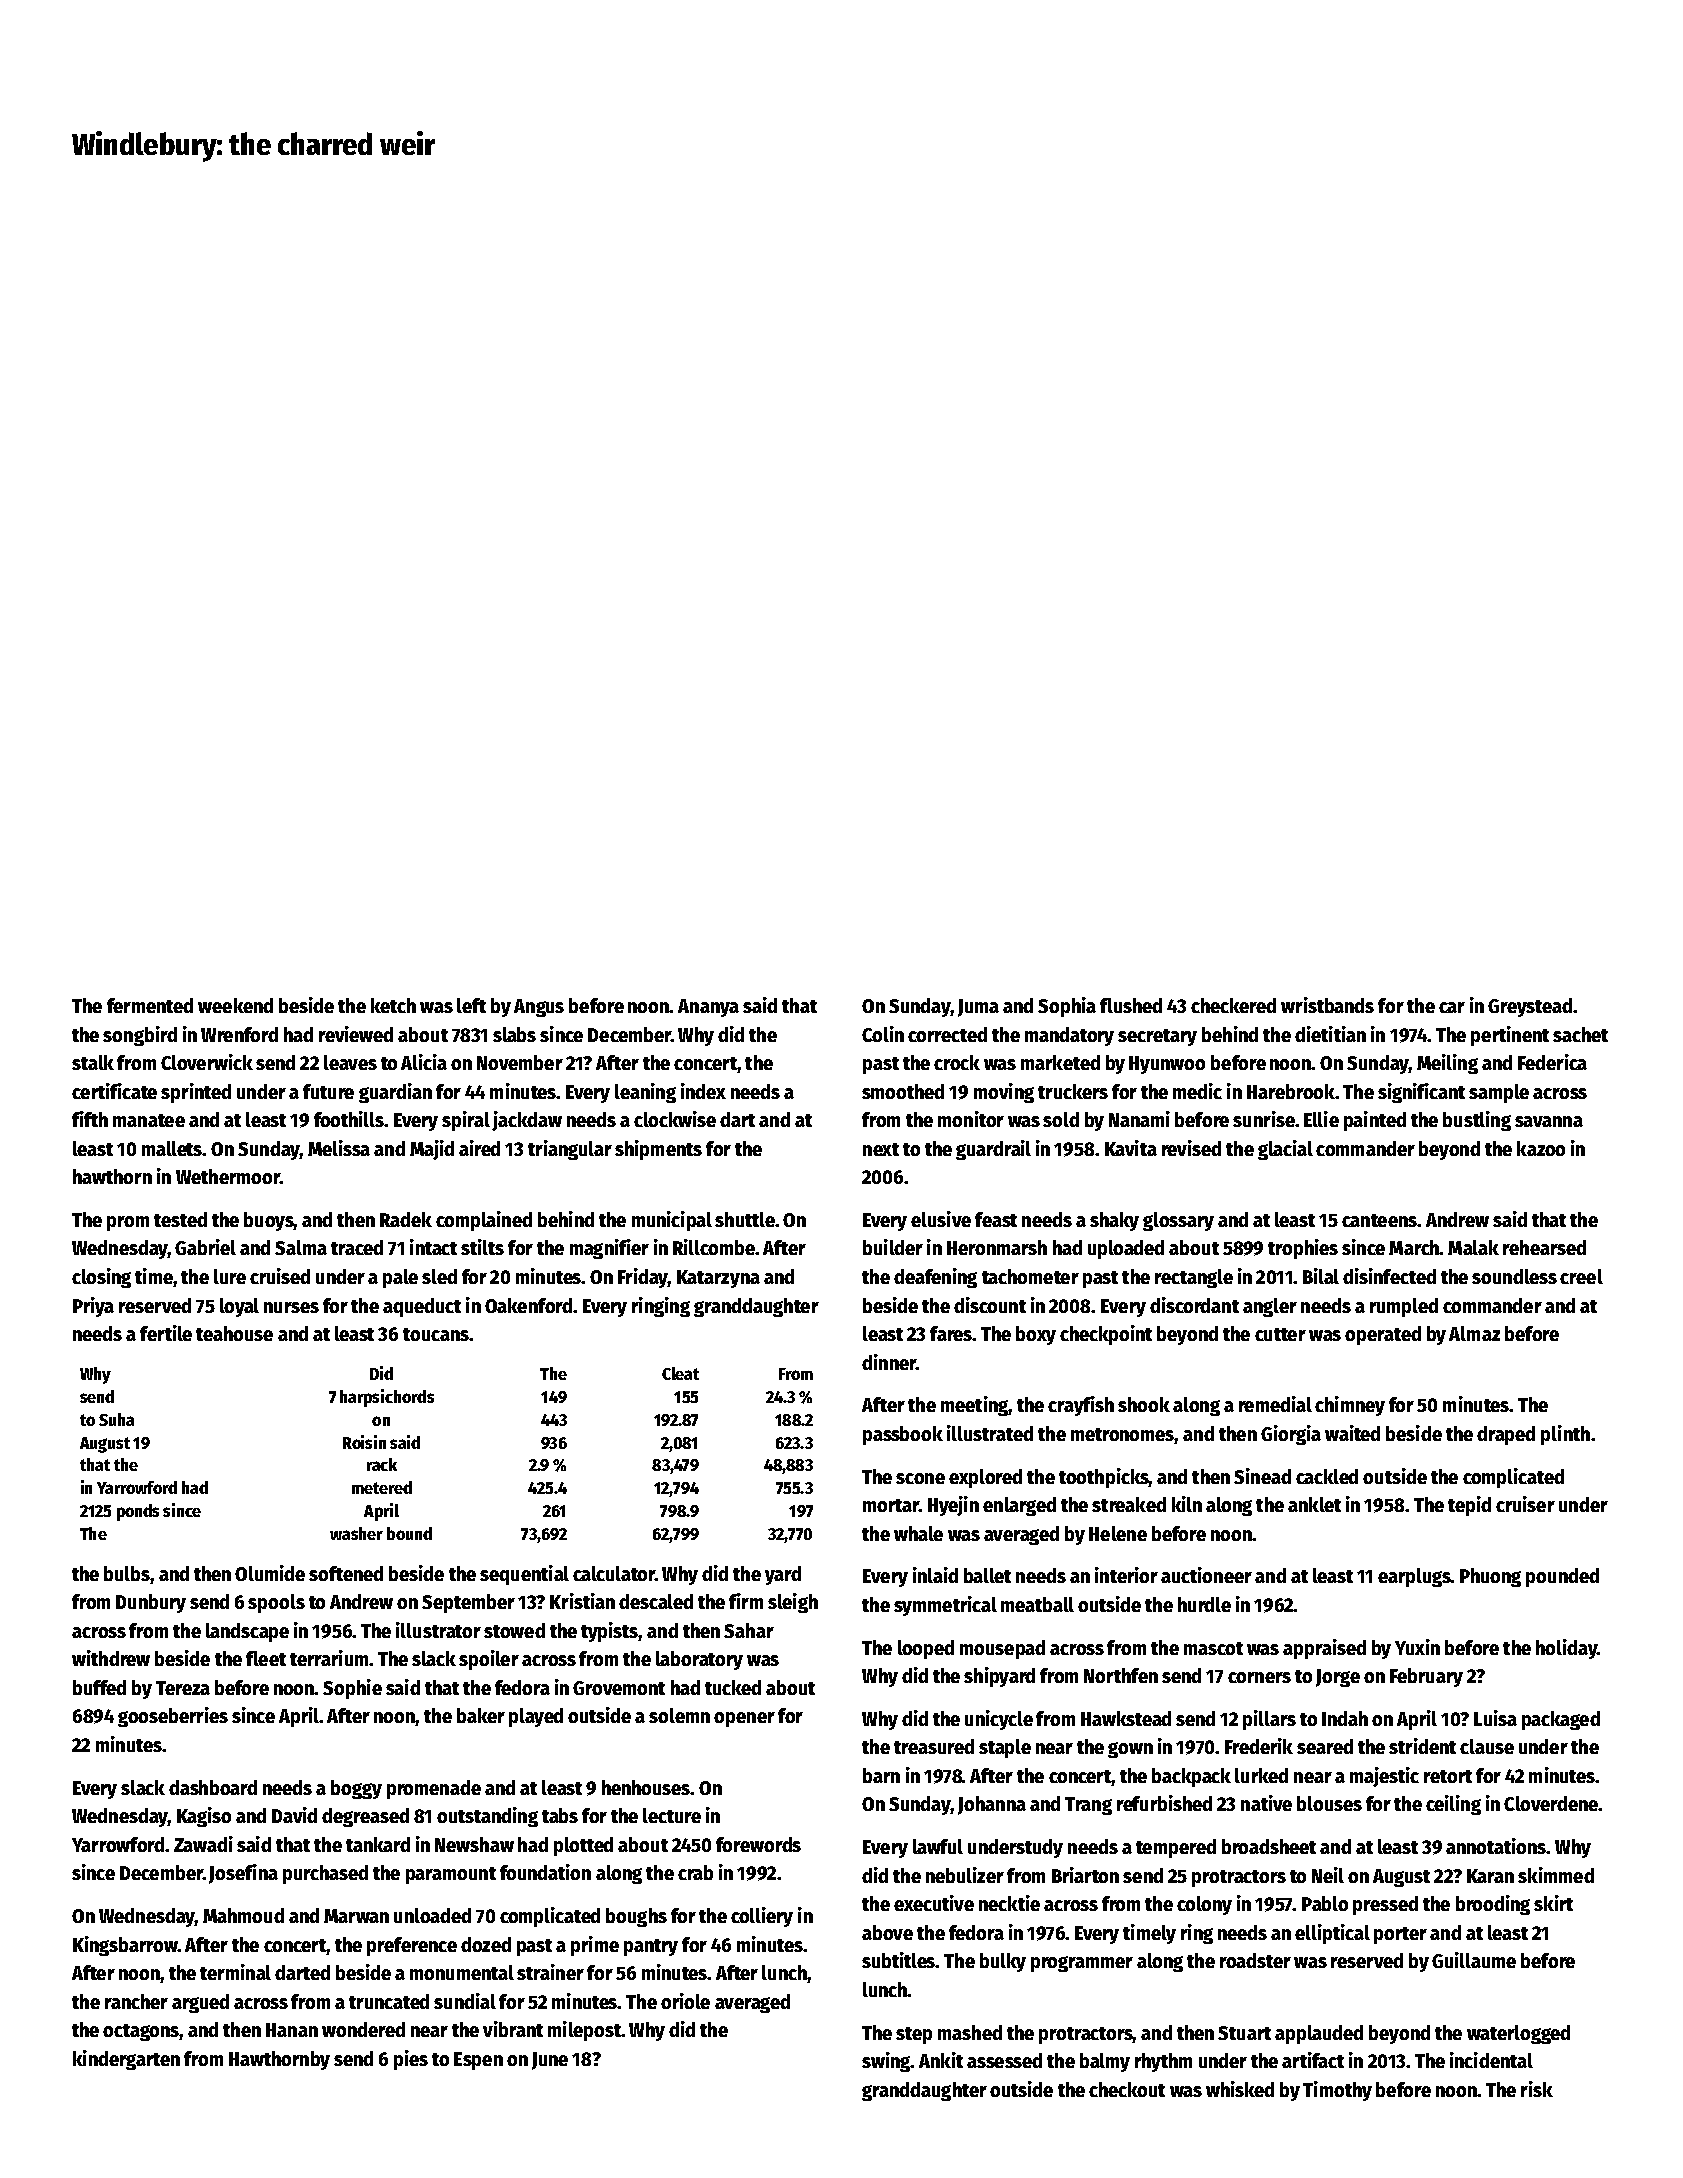 The image size is (1683, 2178). I want to click on smoothed, so click(903, 1091).
